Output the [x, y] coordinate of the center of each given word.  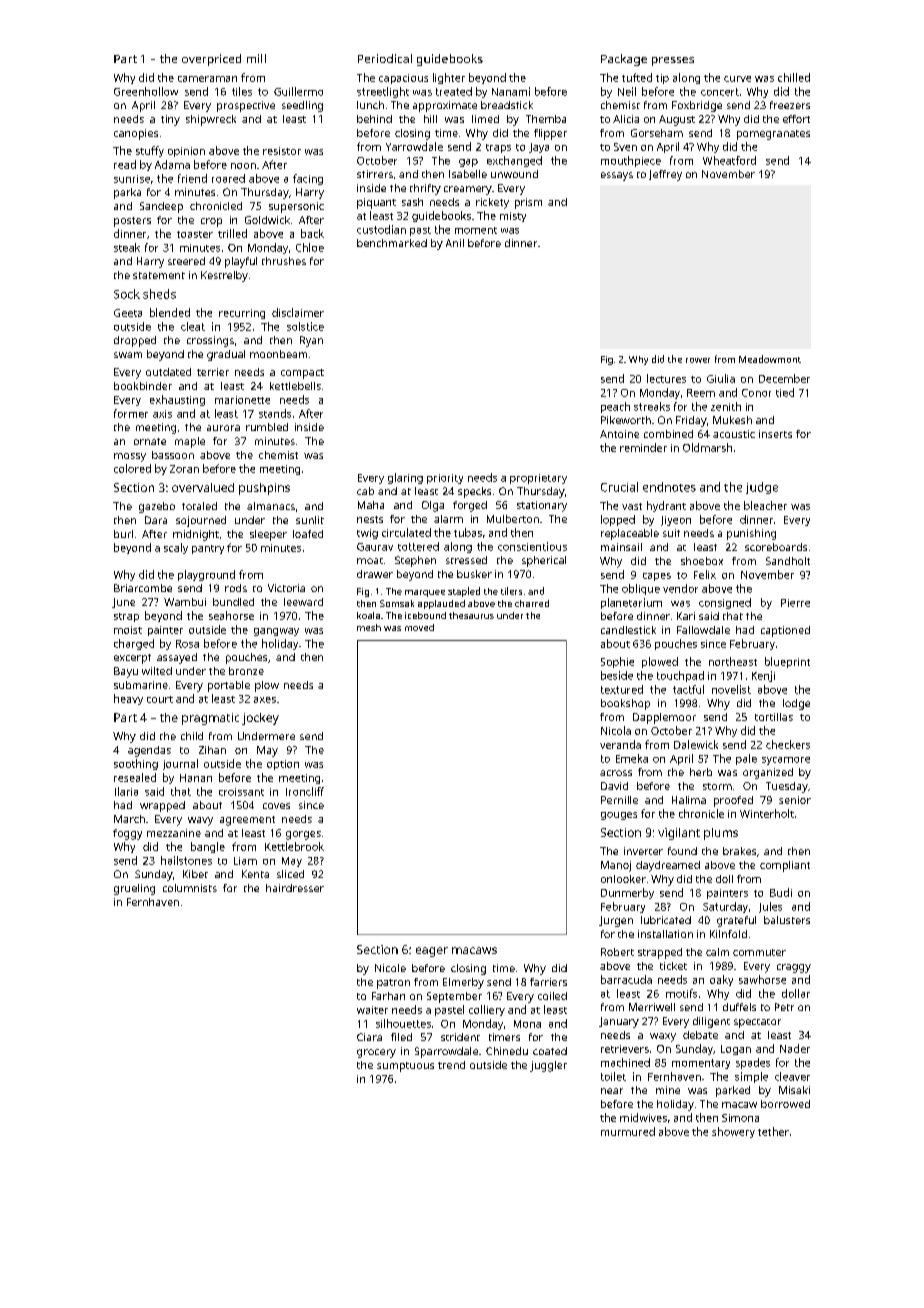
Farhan [388, 996]
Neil [627, 91]
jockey [260, 719]
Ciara [369, 1037]
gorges [303, 835]
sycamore [786, 761]
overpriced [211, 60]
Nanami [511, 91]
